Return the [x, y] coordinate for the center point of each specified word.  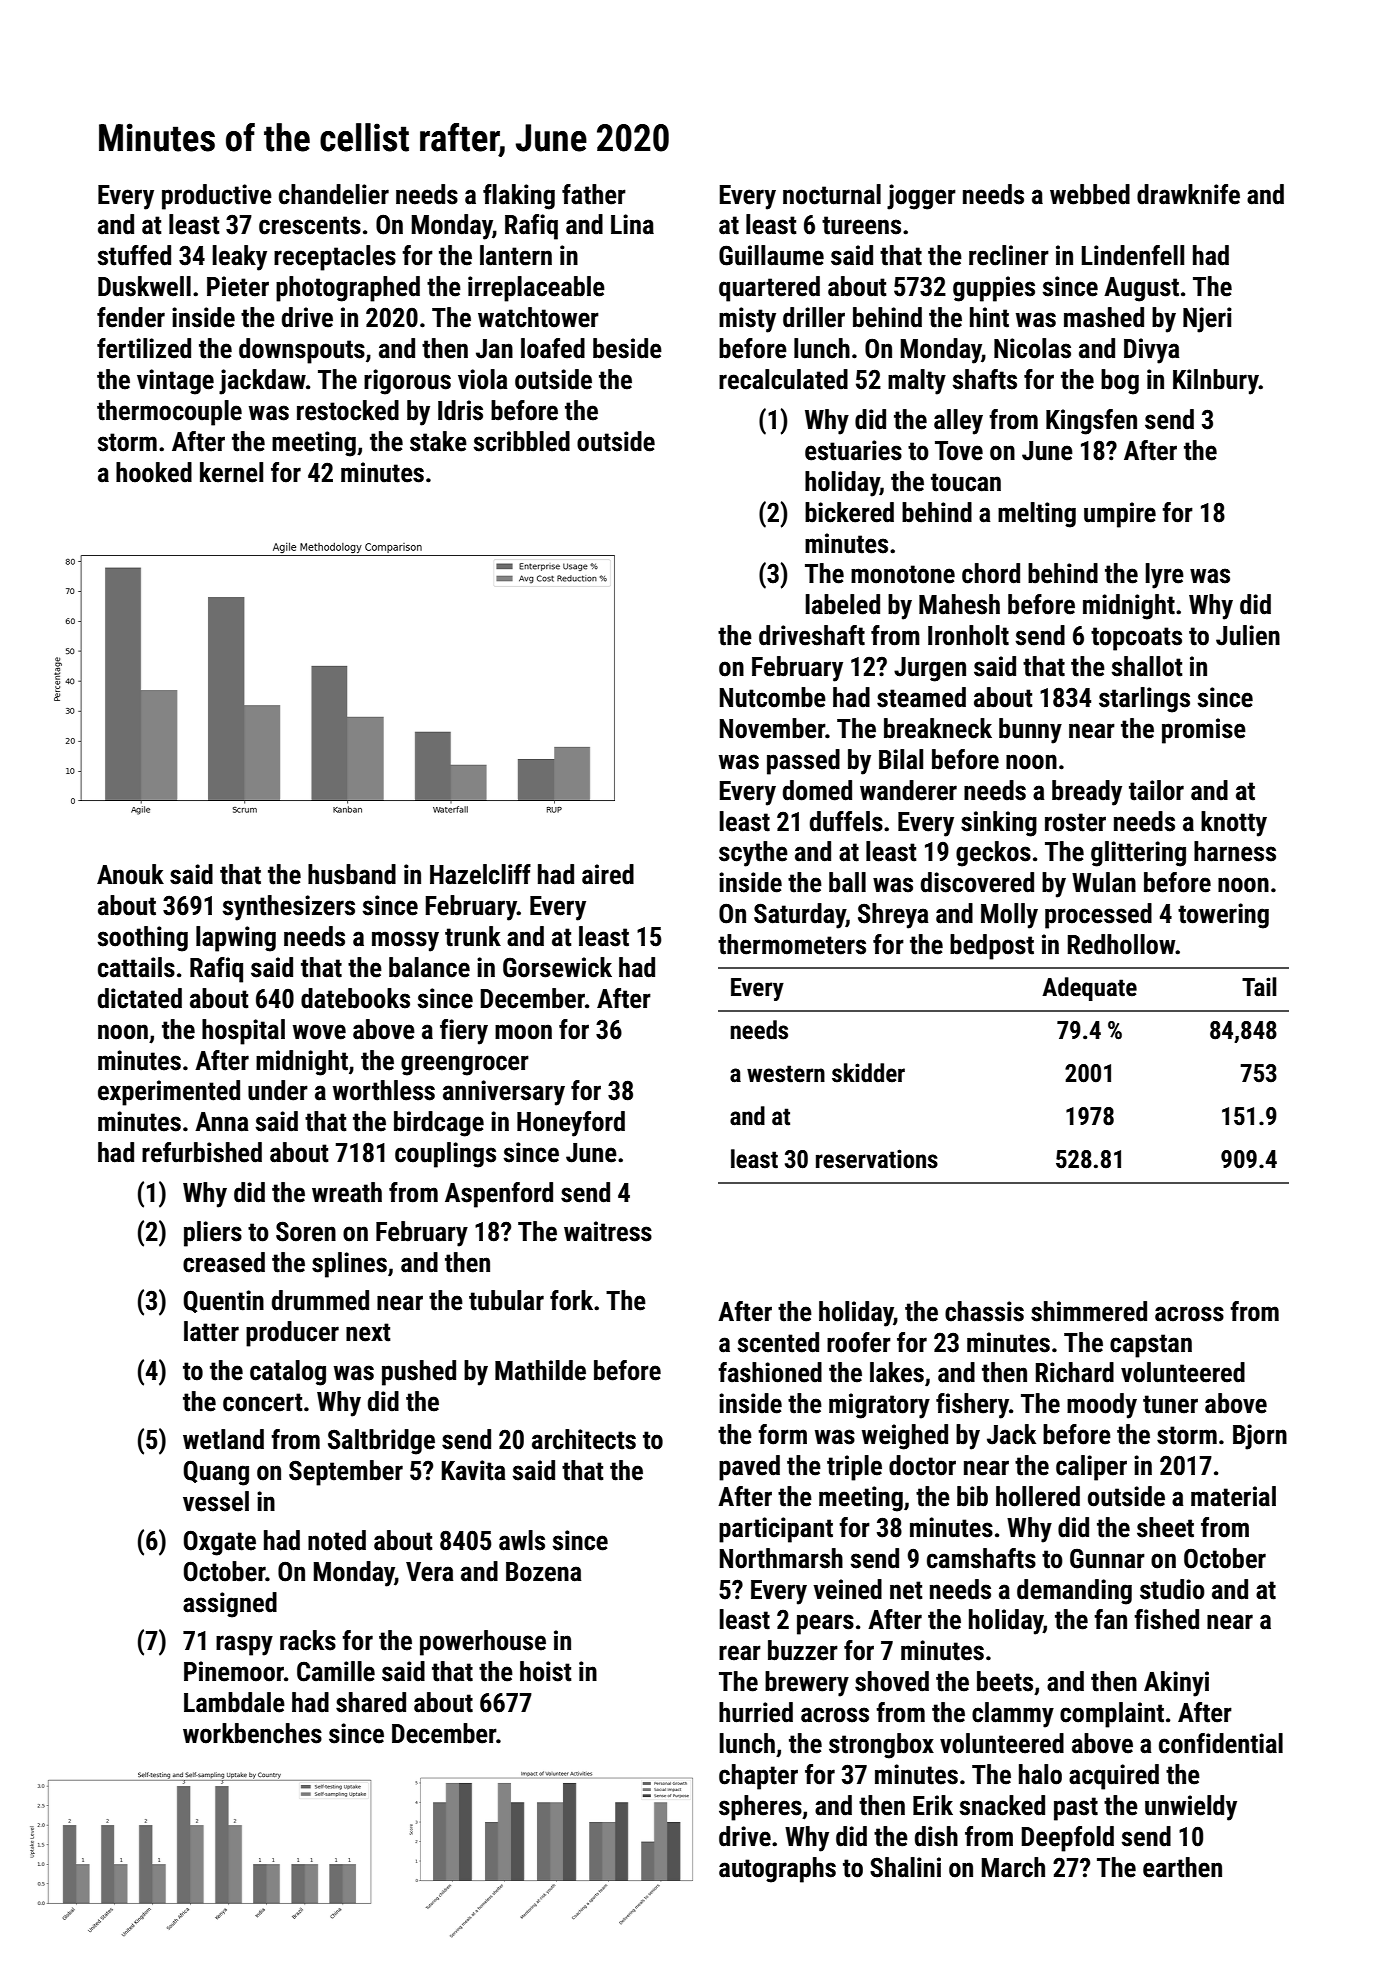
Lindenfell [1133, 255]
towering [1223, 916]
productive [217, 197]
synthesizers [289, 908]
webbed [1090, 194]
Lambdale [234, 1702]
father [594, 194]
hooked [154, 472]
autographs [777, 1870]
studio [1172, 1589]
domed [817, 790]
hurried [756, 1712]
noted [337, 1540]
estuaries [853, 450]
